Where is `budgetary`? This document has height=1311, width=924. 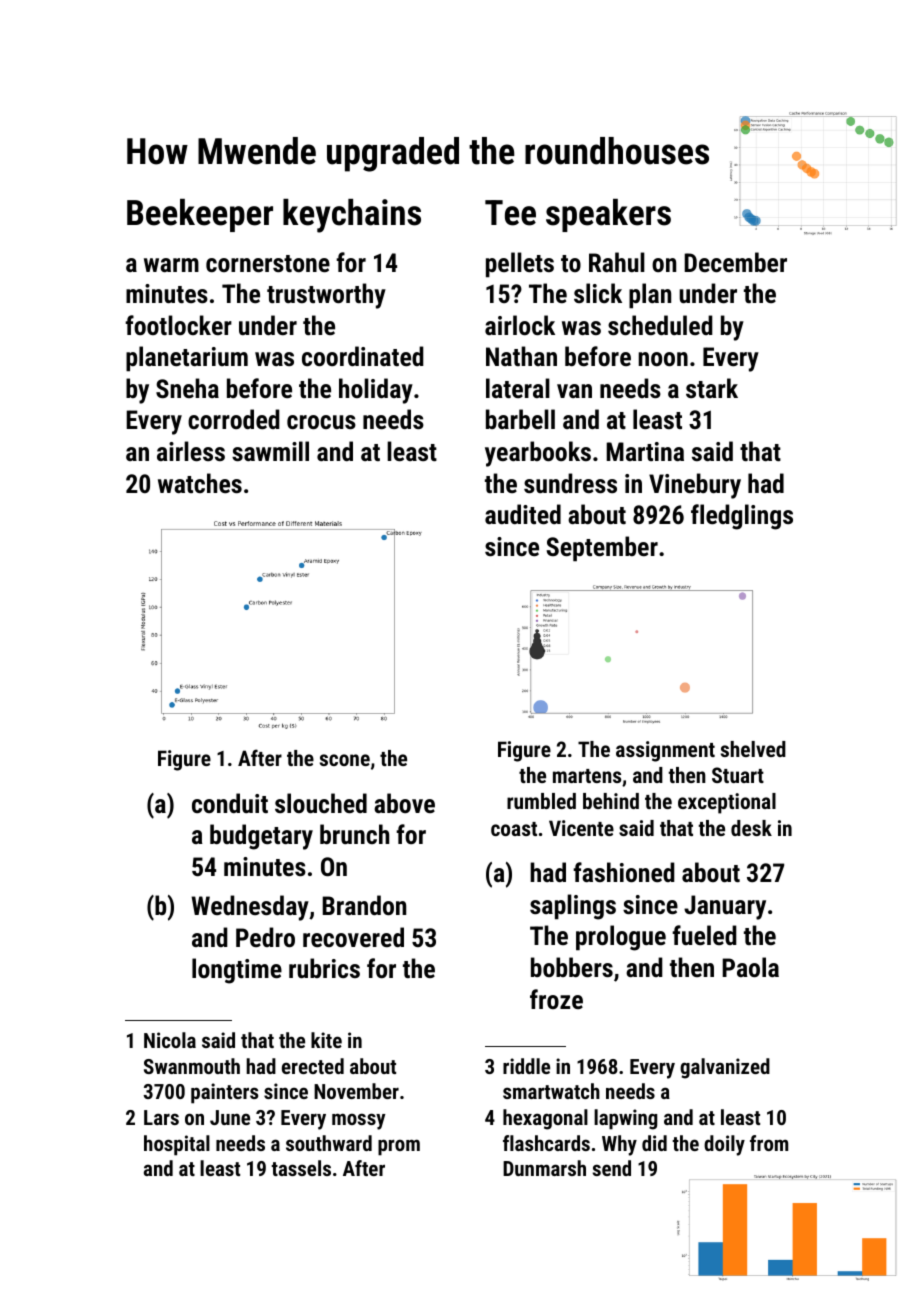 budgetary is located at coordinates (261, 837).
